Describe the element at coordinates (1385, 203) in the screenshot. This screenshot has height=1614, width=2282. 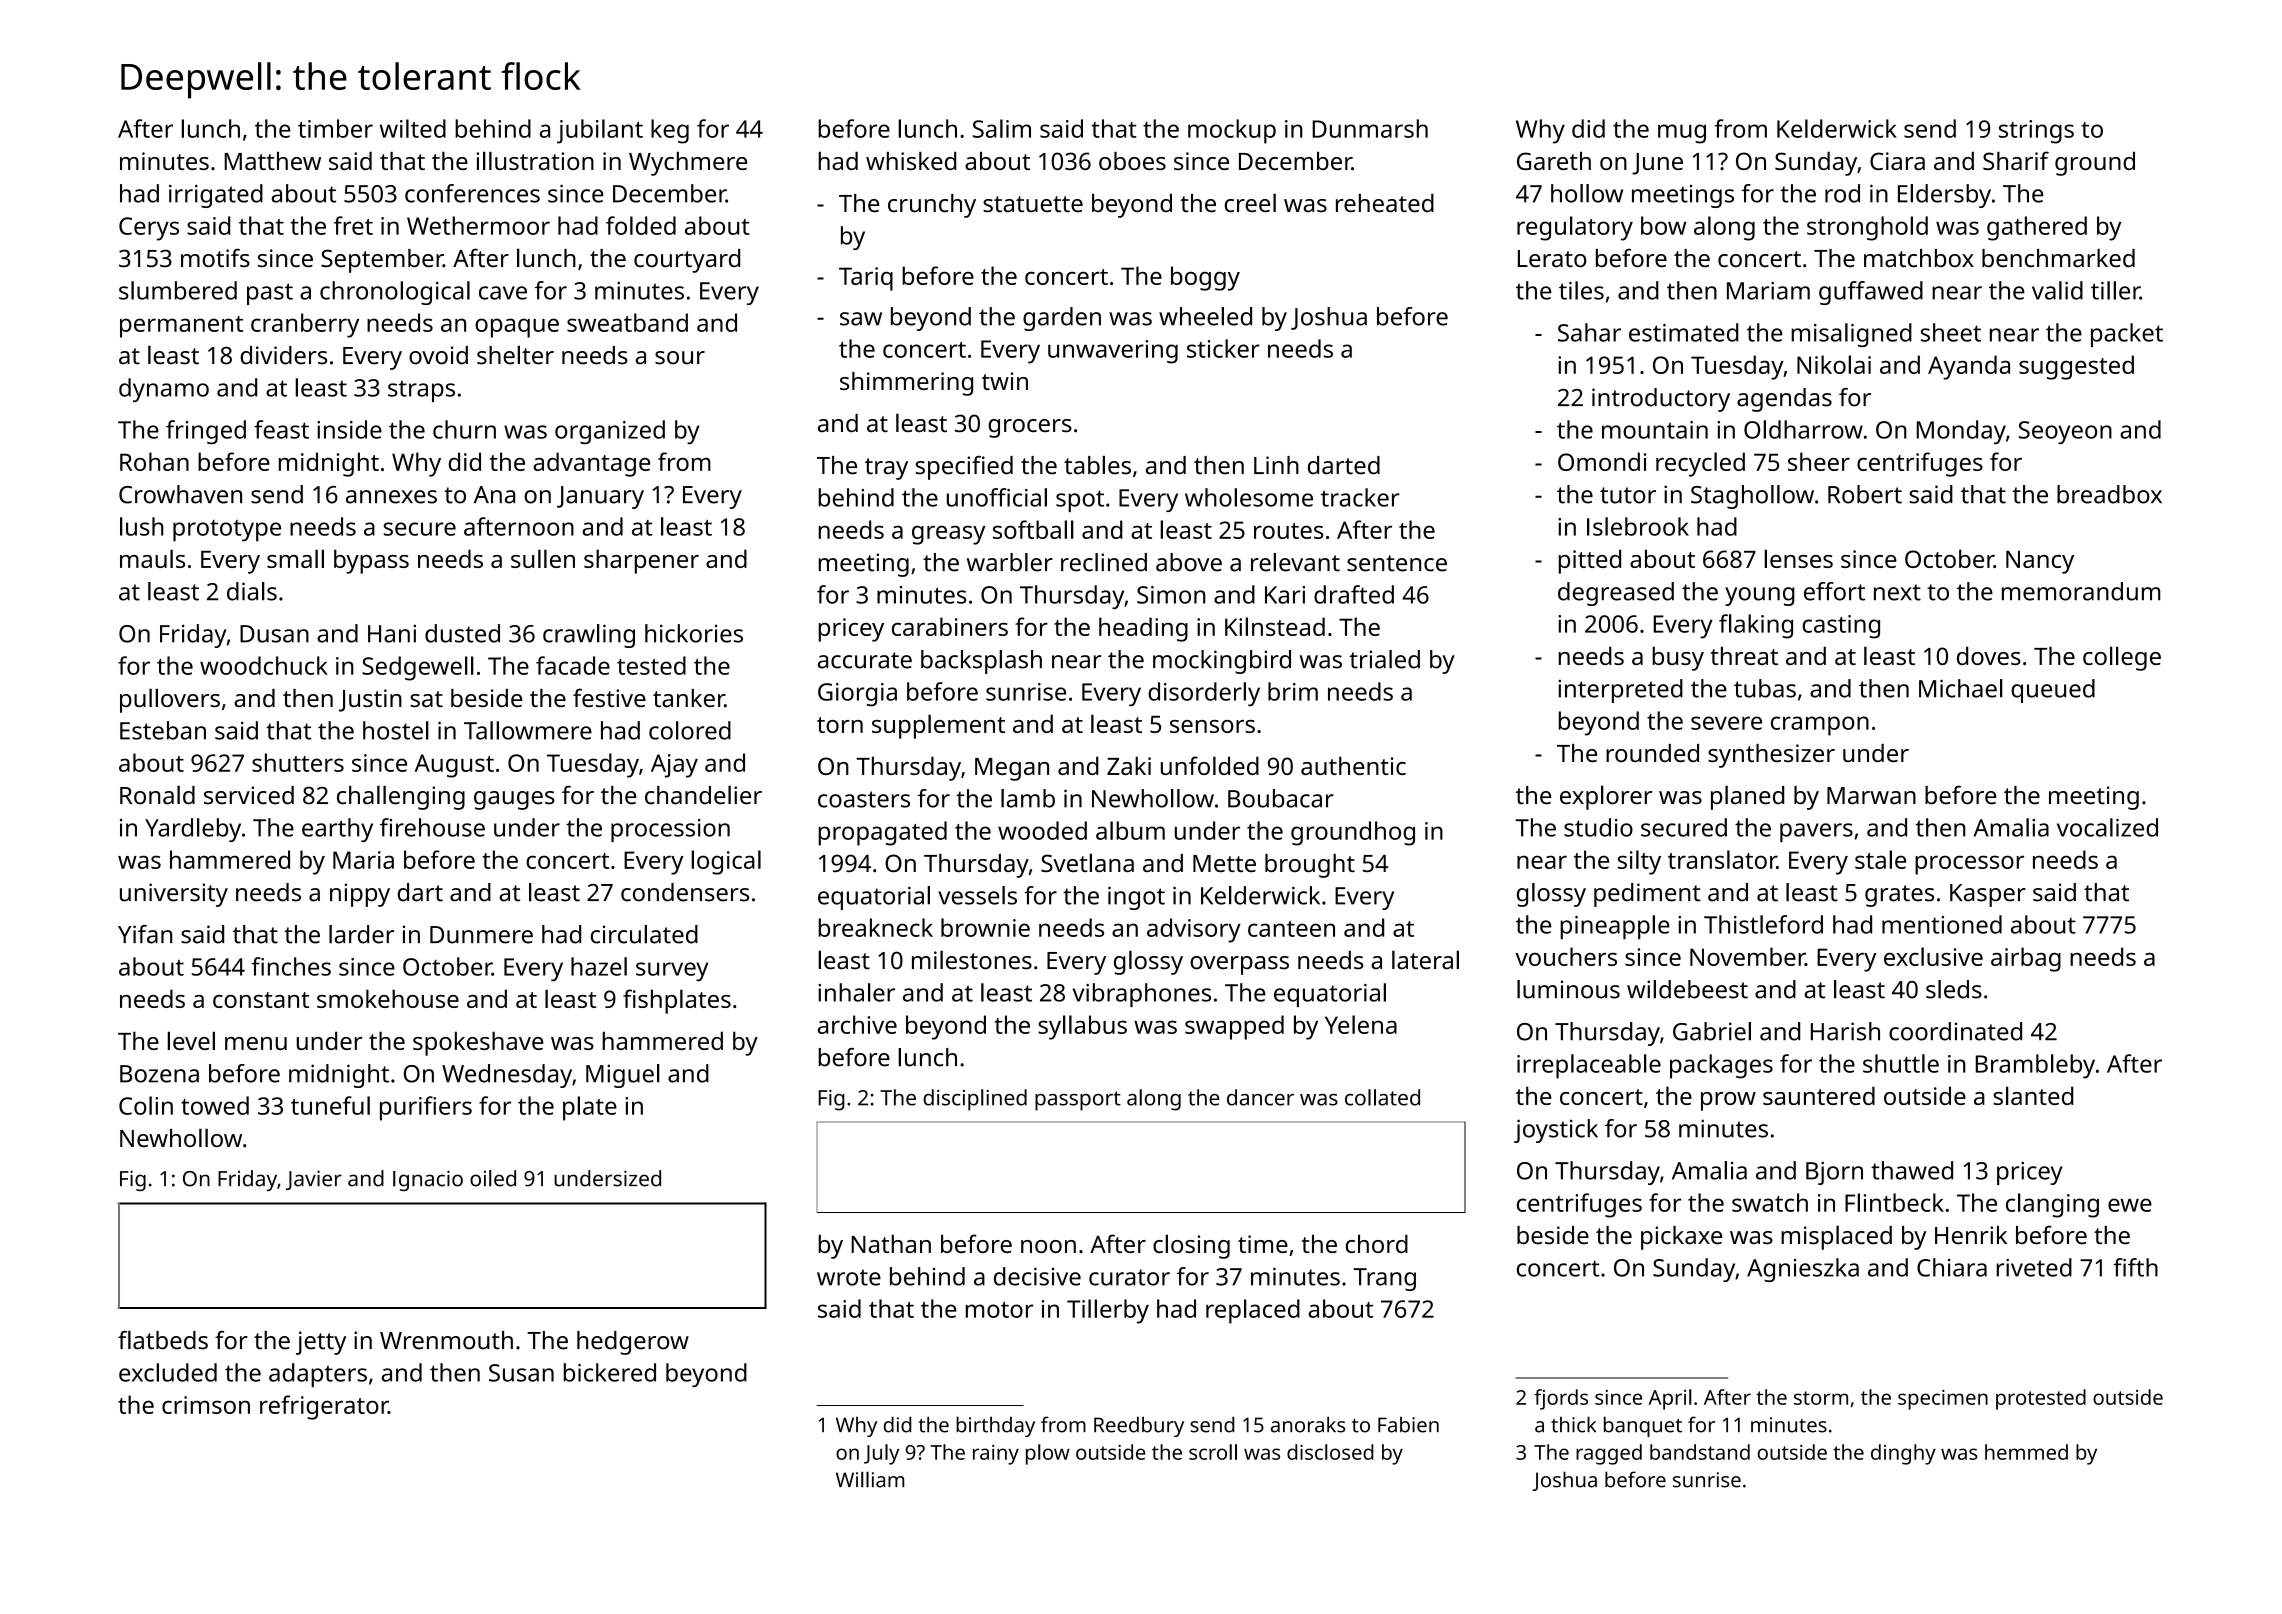
I see `reheated` at that location.
